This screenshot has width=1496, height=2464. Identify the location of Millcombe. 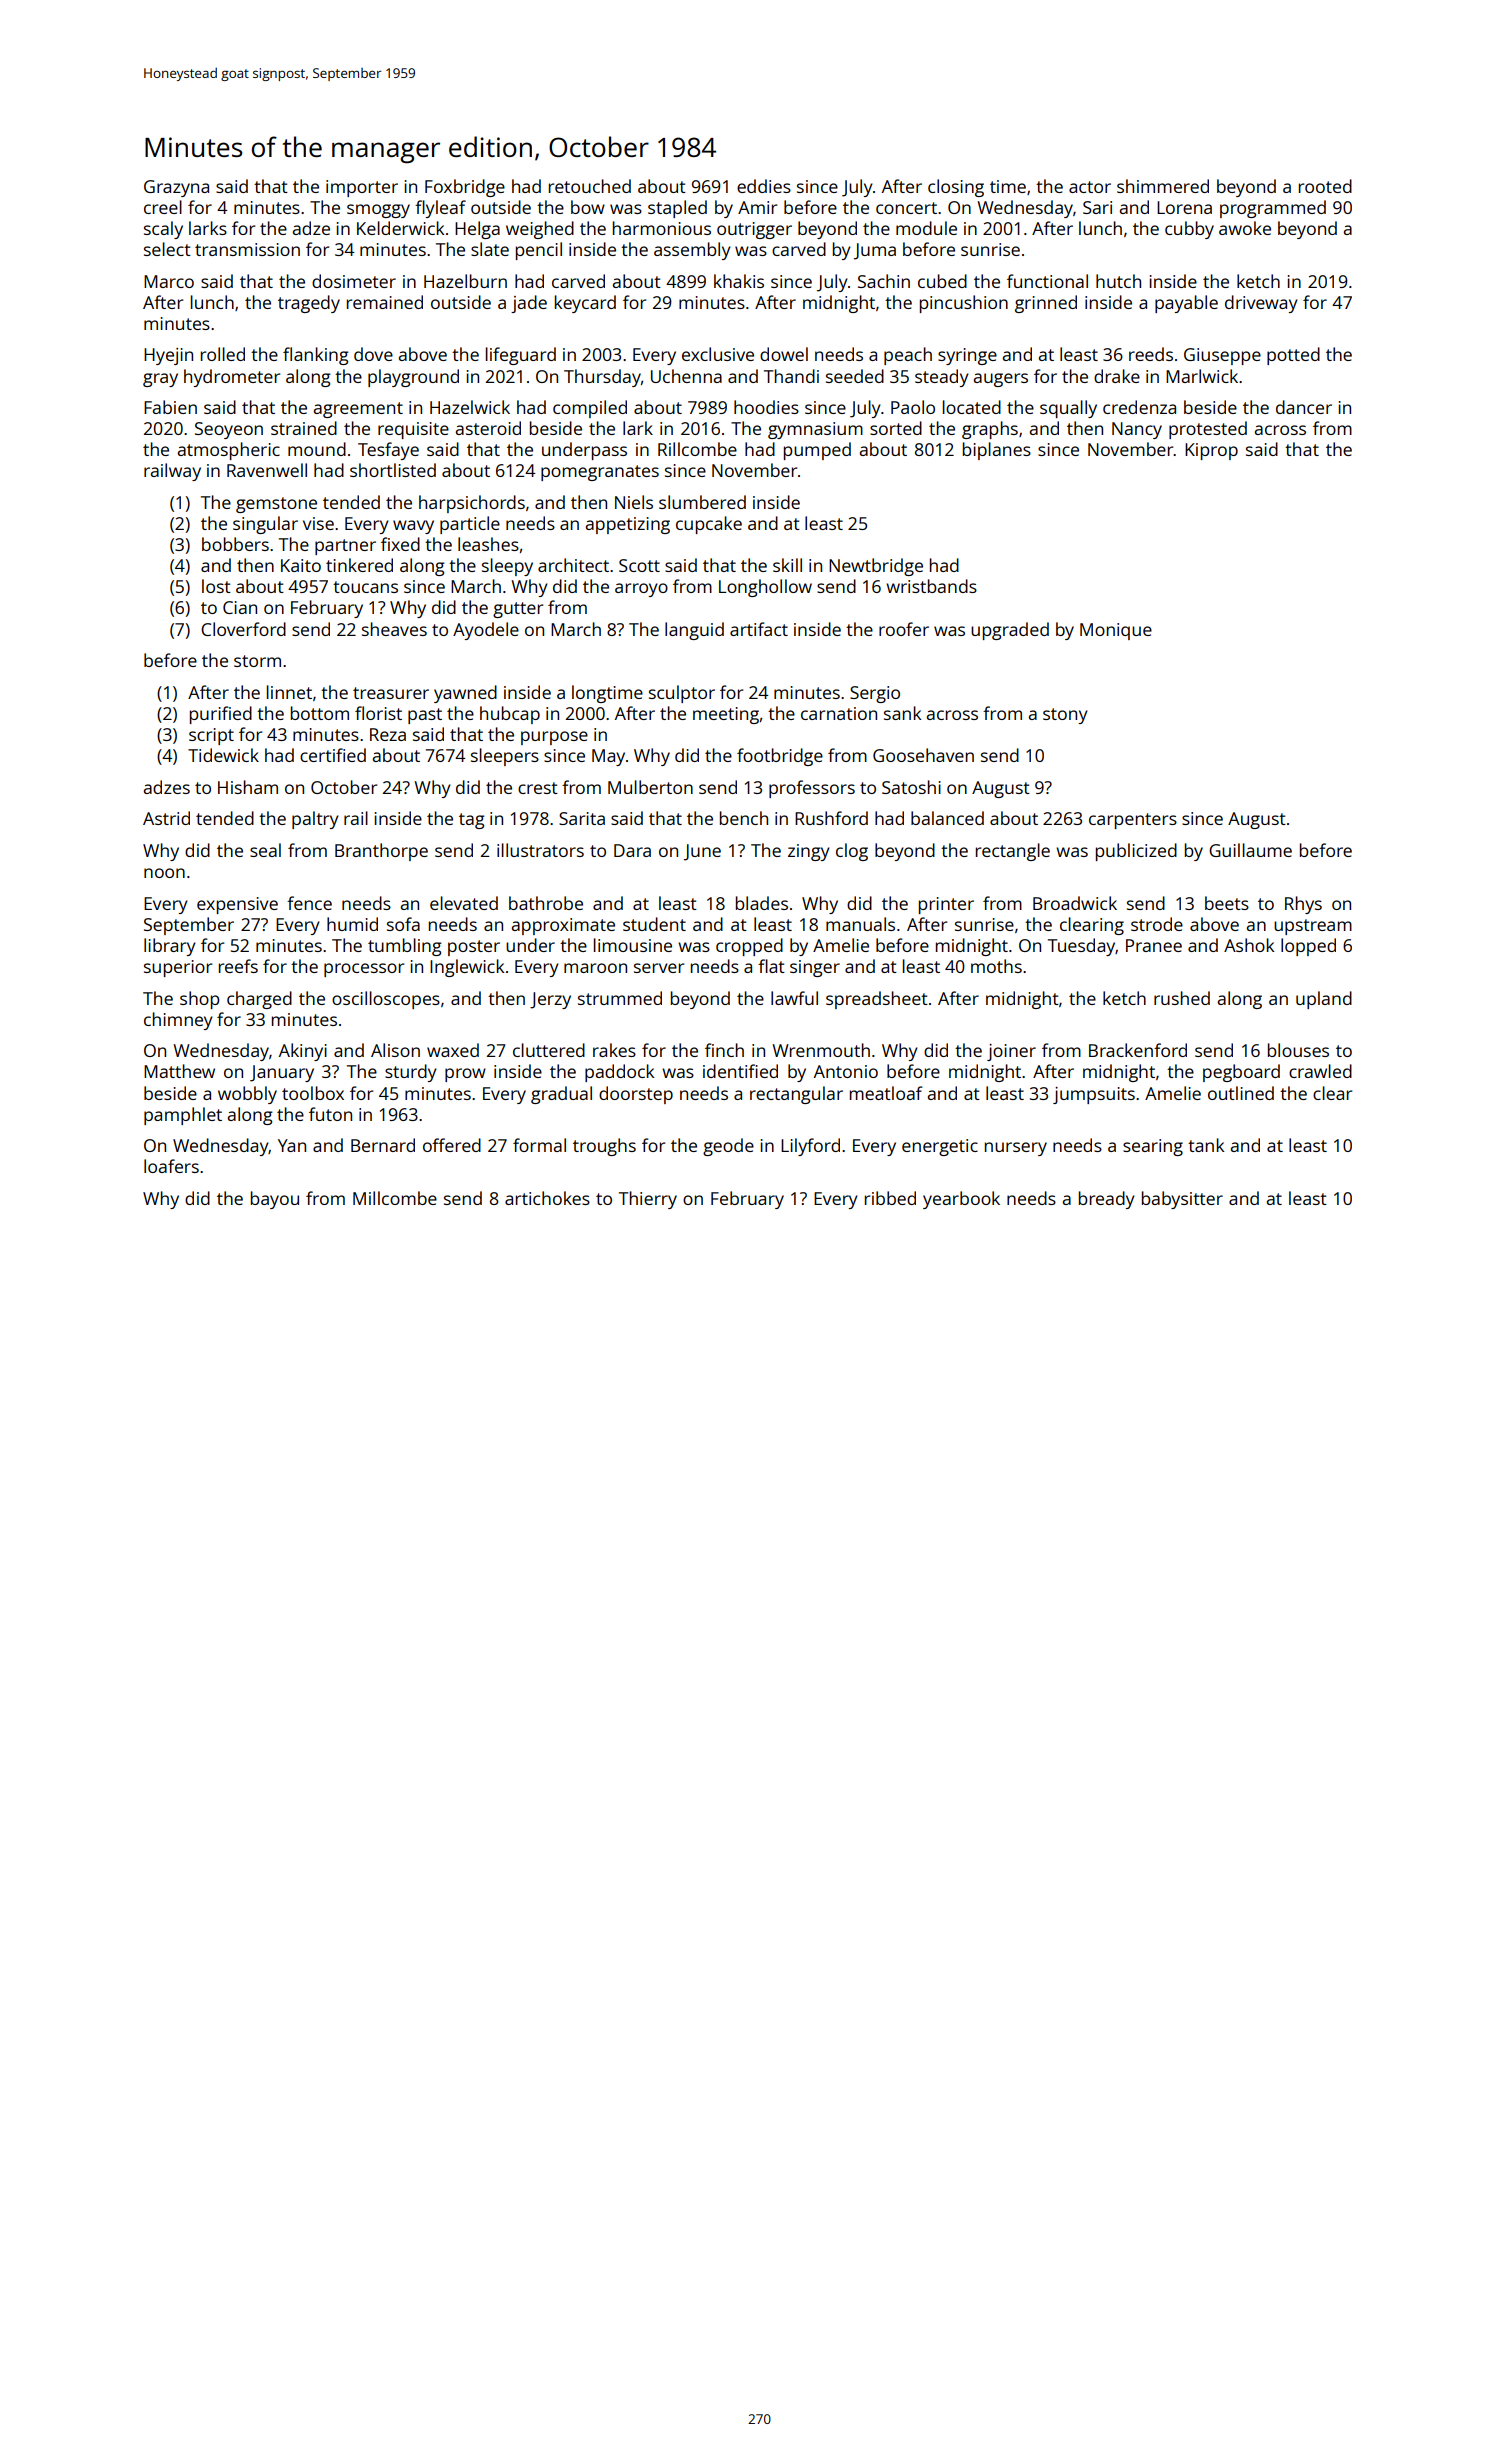
(395, 1198).
